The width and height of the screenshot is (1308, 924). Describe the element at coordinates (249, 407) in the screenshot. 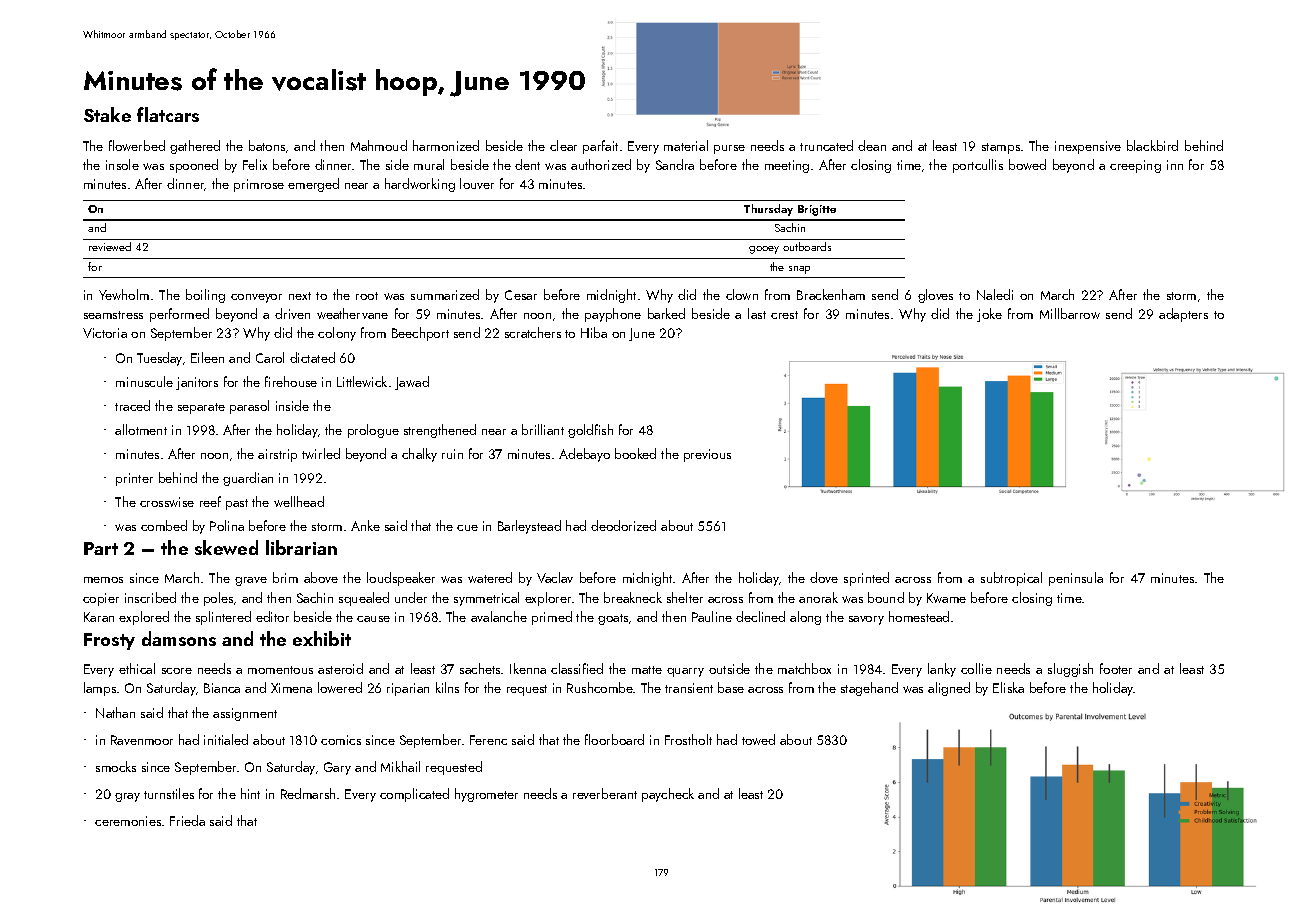

I see `parasol` at that location.
